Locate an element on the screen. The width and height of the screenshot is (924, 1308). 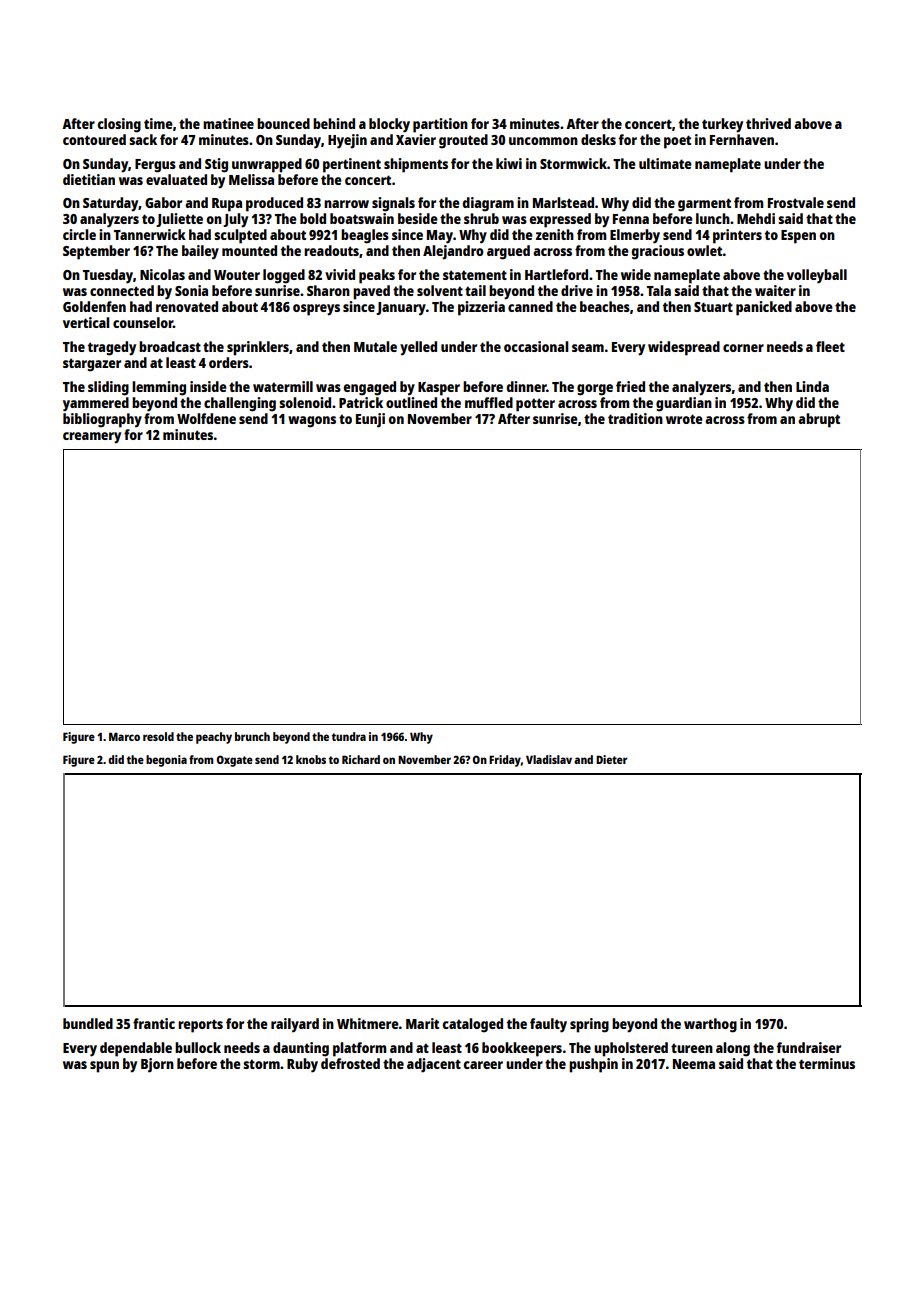
dinner is located at coordinates (526, 386).
